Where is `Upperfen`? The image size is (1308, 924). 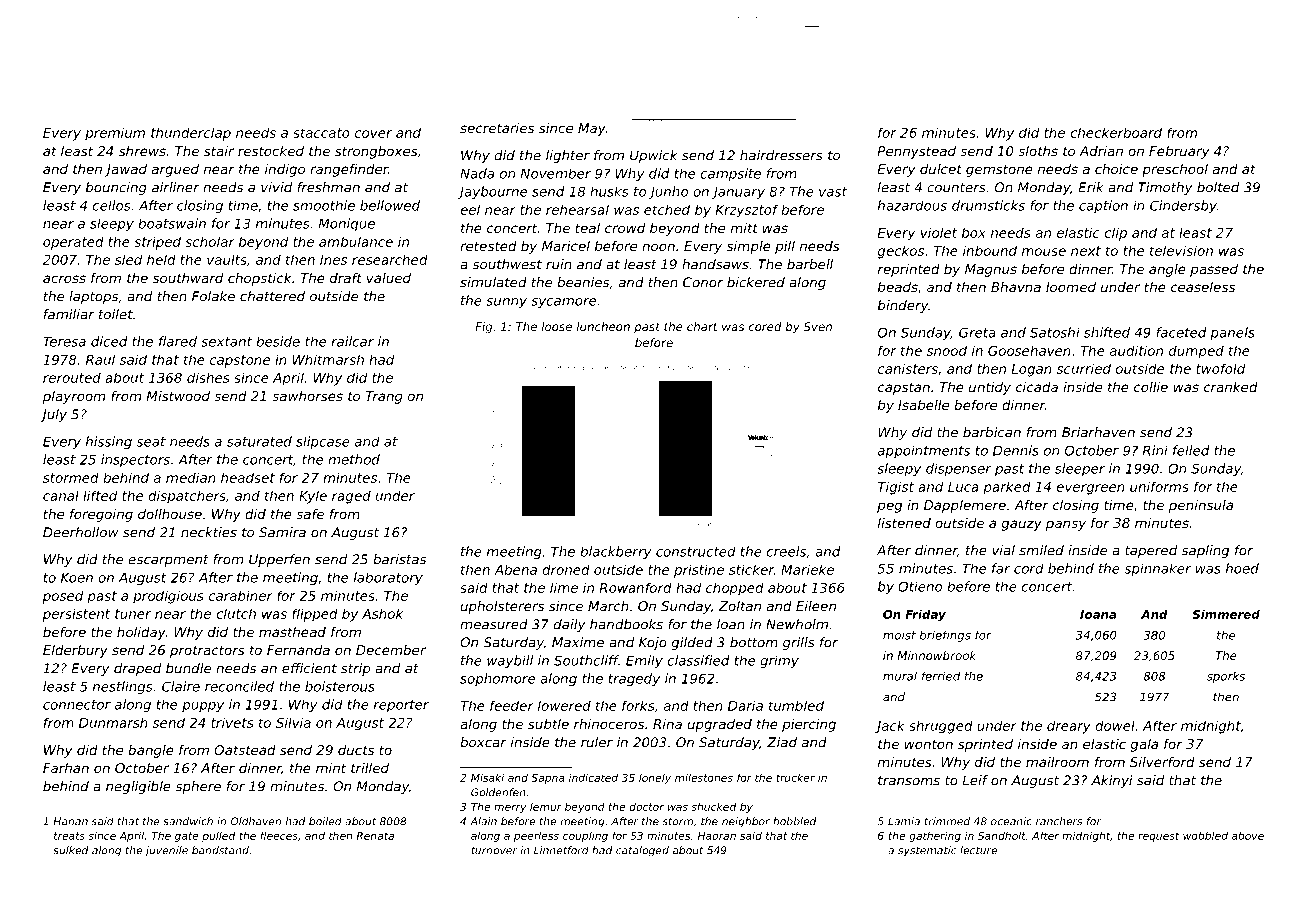
Upperfen is located at coordinates (279, 560).
